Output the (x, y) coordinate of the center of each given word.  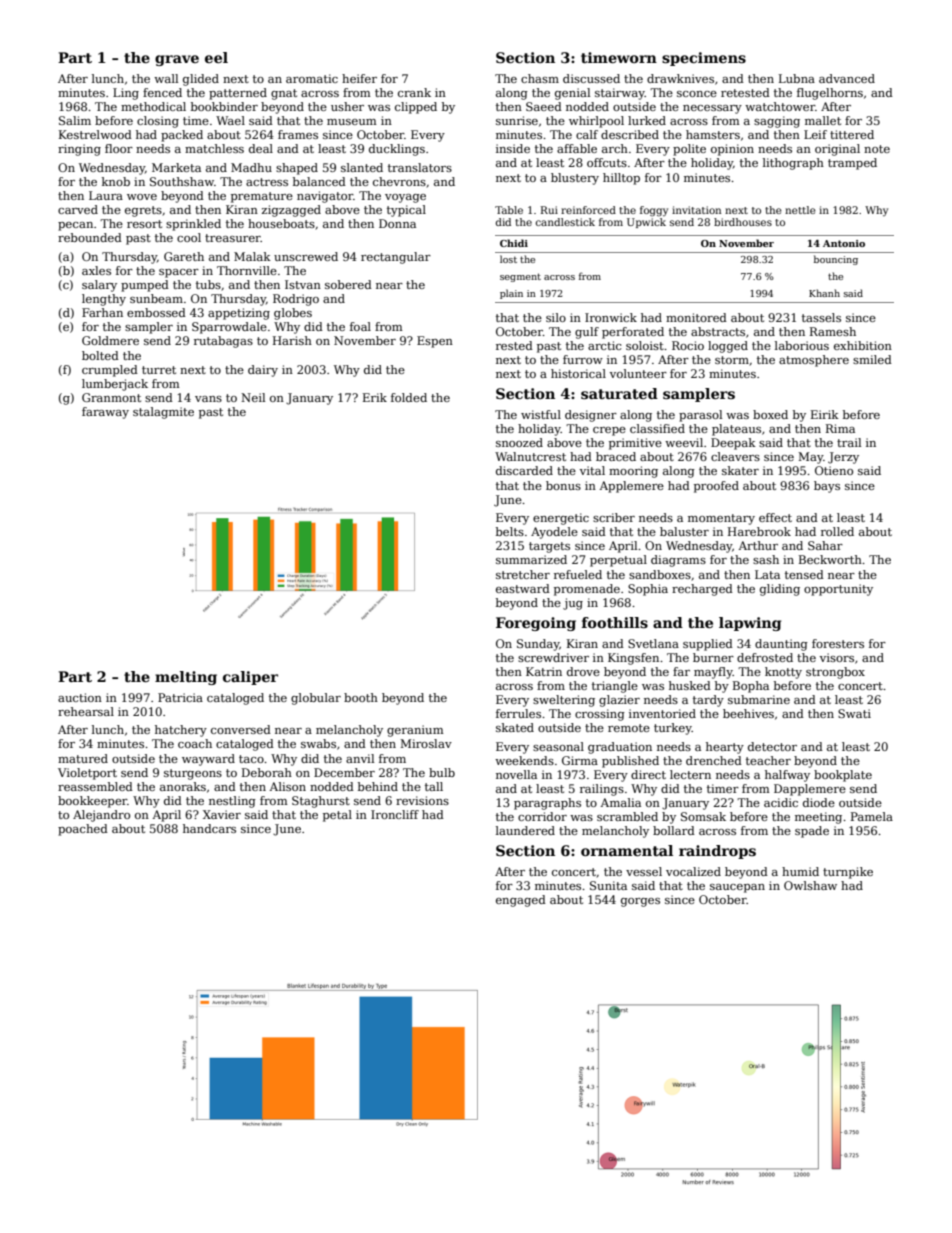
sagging (777, 122)
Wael (230, 120)
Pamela (872, 816)
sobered (348, 284)
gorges (640, 902)
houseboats (281, 223)
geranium (415, 731)
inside (513, 148)
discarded (524, 470)
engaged (521, 901)
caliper (250, 678)
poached (83, 830)
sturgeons (193, 774)
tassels (821, 317)
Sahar (825, 545)
